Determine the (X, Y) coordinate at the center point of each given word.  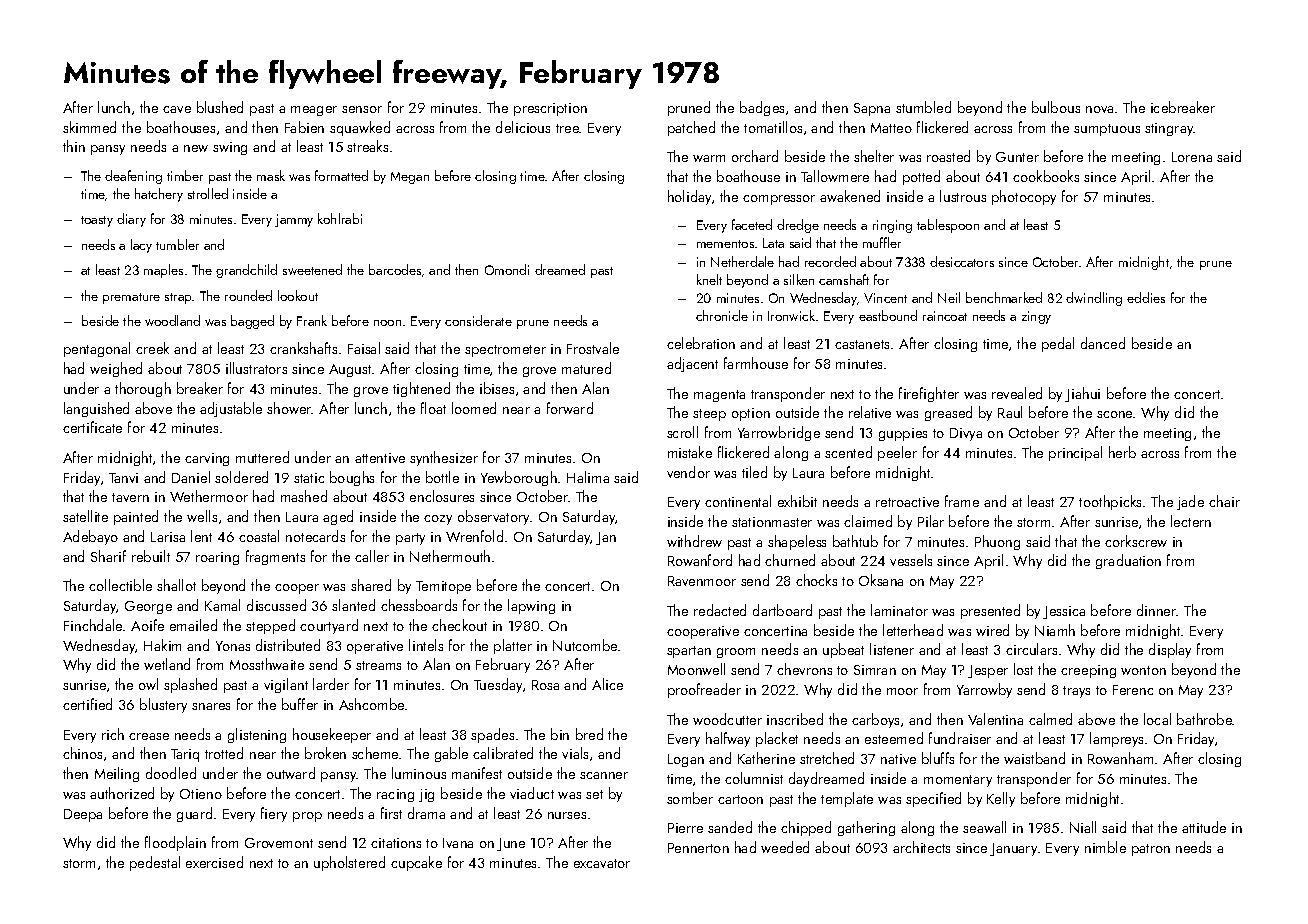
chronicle (722, 315)
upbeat (843, 650)
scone (1115, 414)
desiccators (962, 261)
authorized (122, 793)
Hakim (162, 645)
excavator (602, 863)
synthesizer (444, 458)
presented (990, 611)
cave (177, 109)
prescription (550, 109)
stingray (1169, 129)
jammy (294, 220)
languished (96, 409)
